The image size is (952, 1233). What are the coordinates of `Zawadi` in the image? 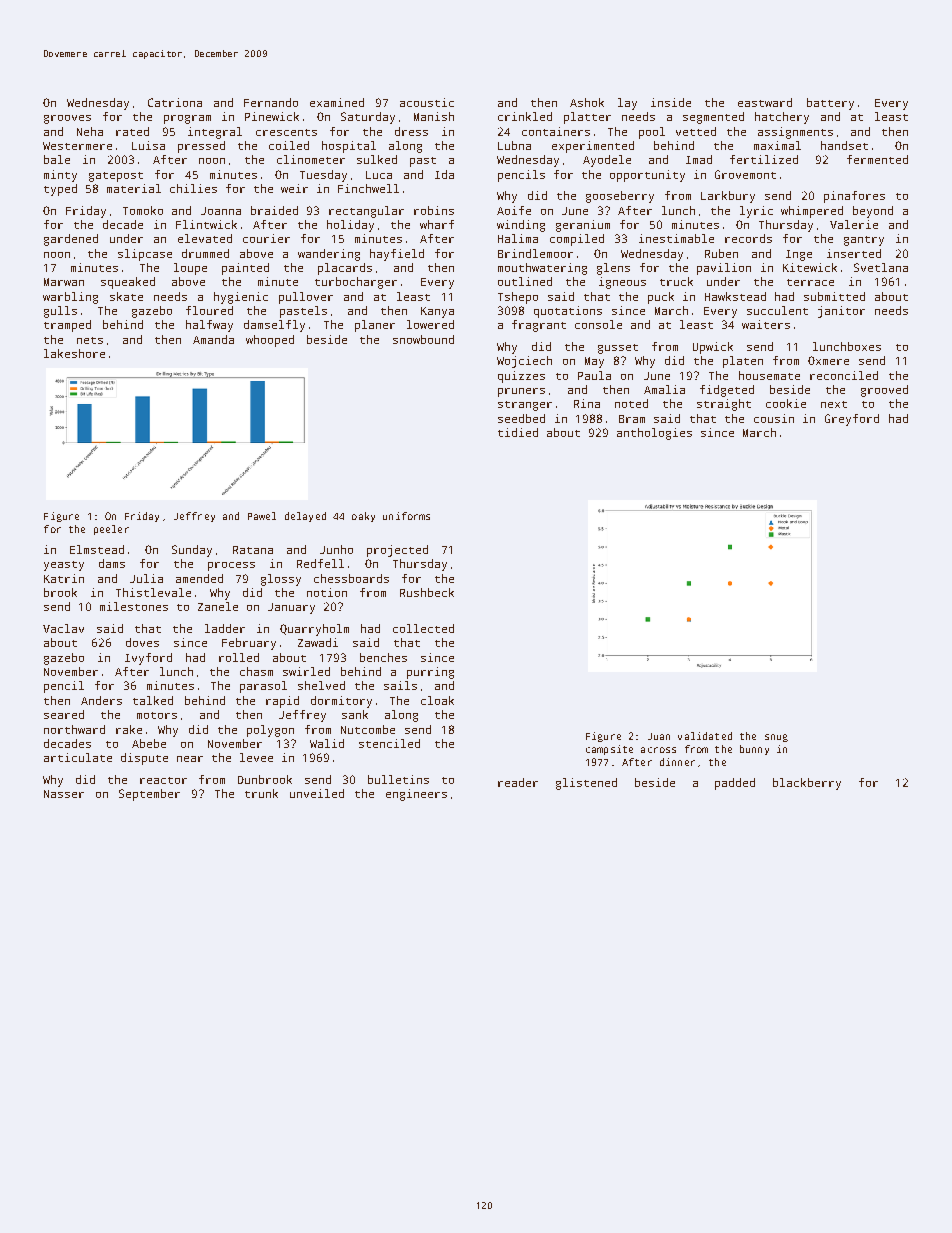 It's located at (318, 642).
